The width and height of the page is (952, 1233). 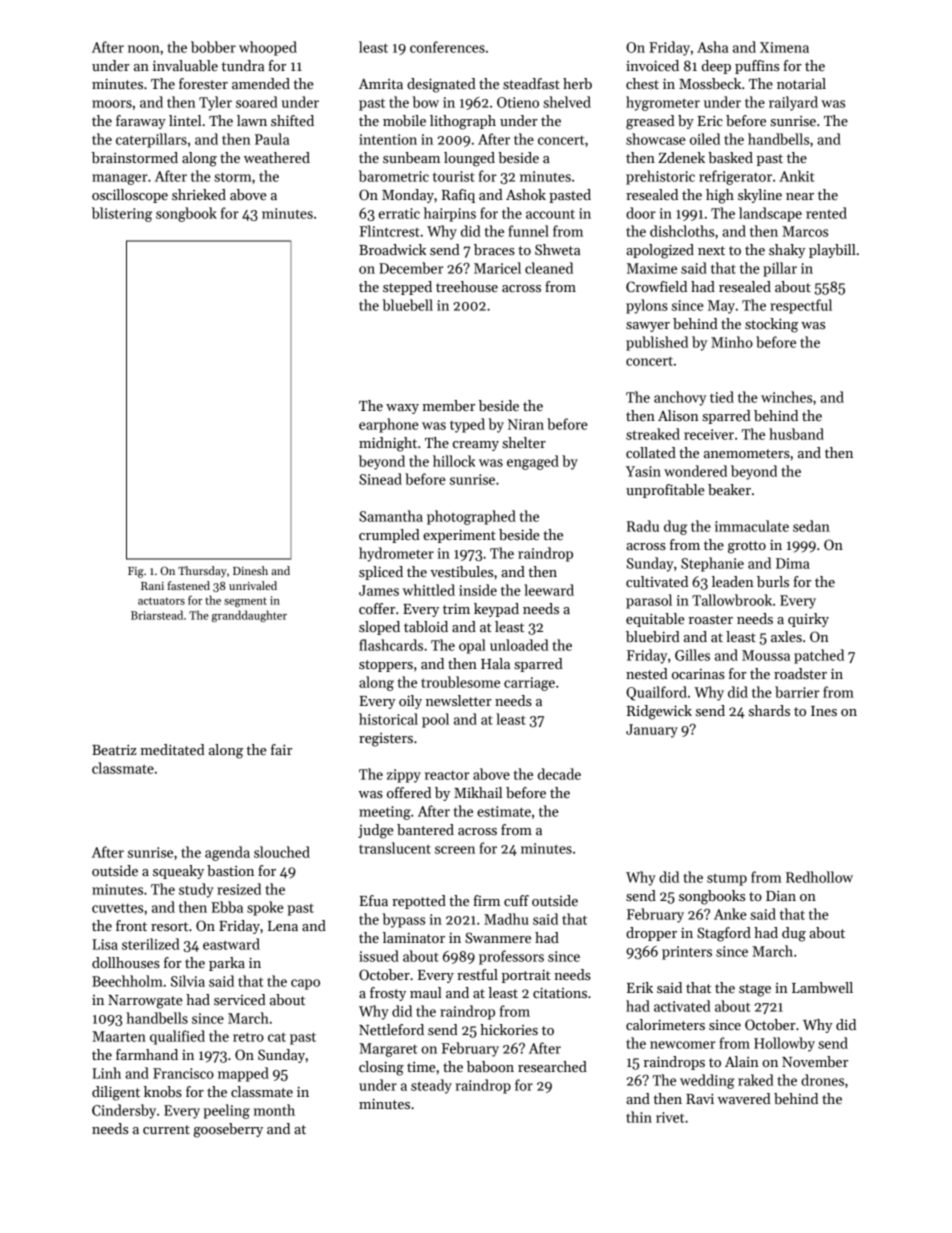 I want to click on manager, so click(x=120, y=179).
